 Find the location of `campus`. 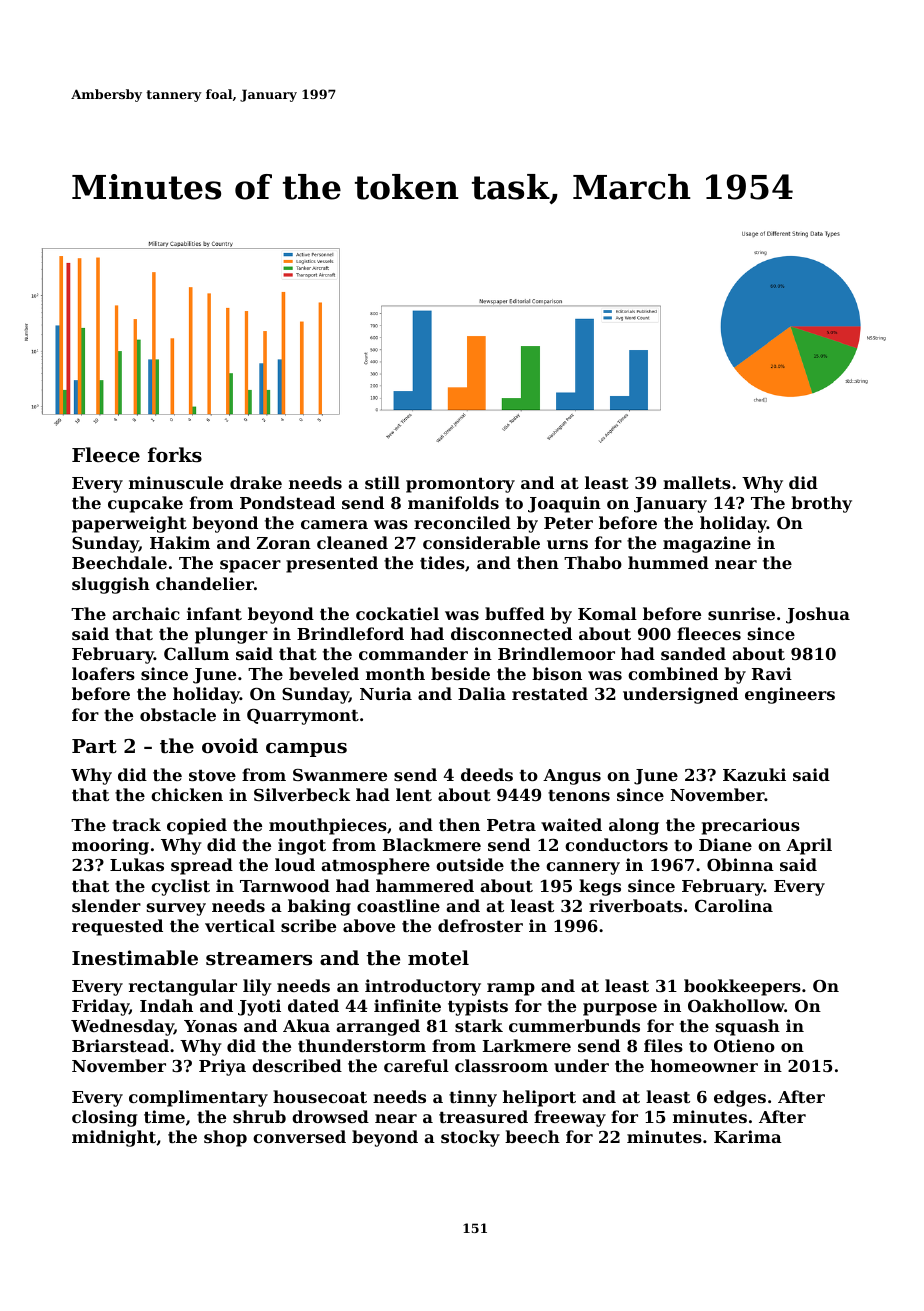

campus is located at coordinates (306, 750).
